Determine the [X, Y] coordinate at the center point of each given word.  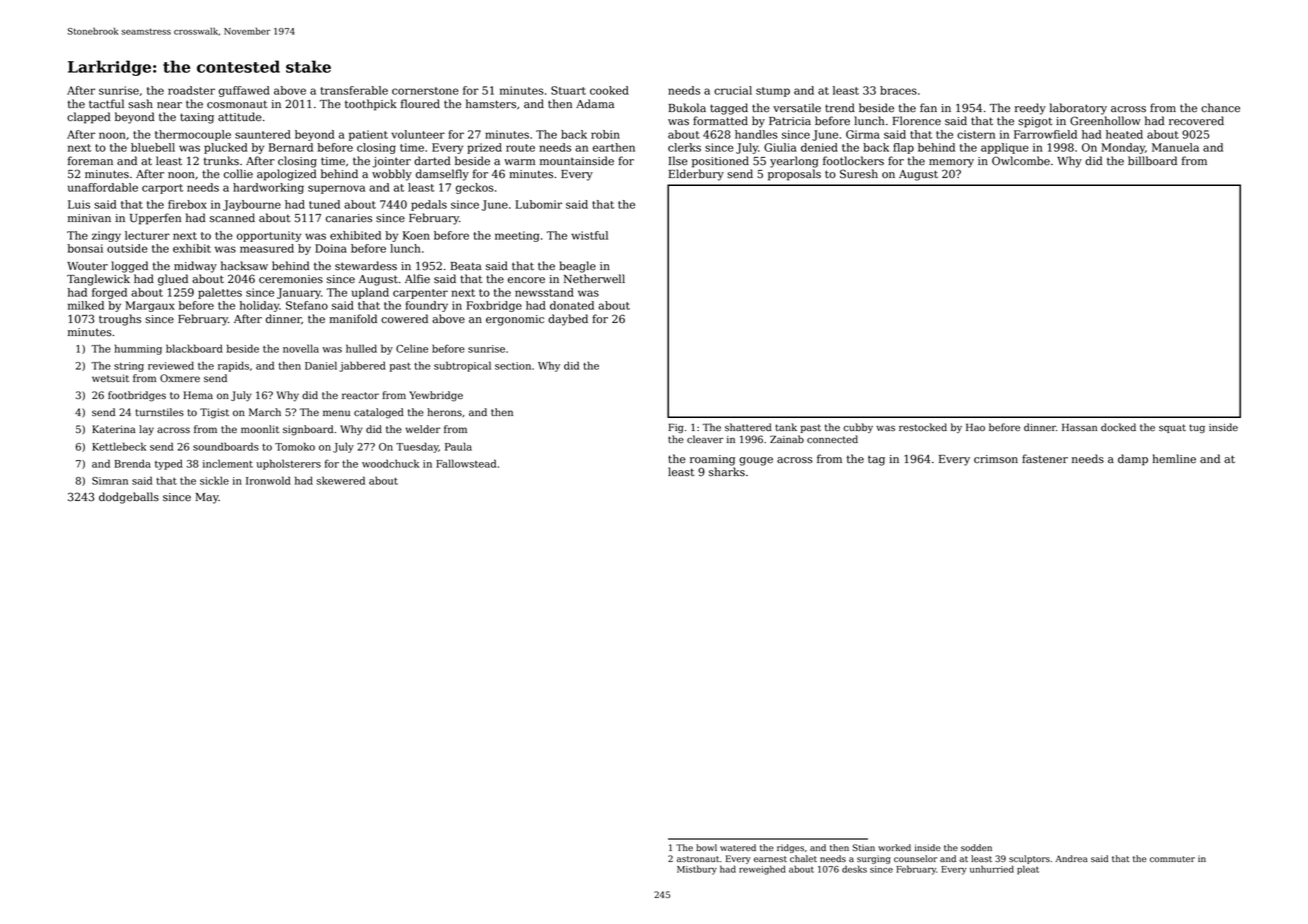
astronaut [698, 859]
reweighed [762, 870]
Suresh [859, 174]
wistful [589, 235]
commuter [1172, 859]
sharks [727, 472]
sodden [976, 847]
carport [162, 189]
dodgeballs [129, 498]
